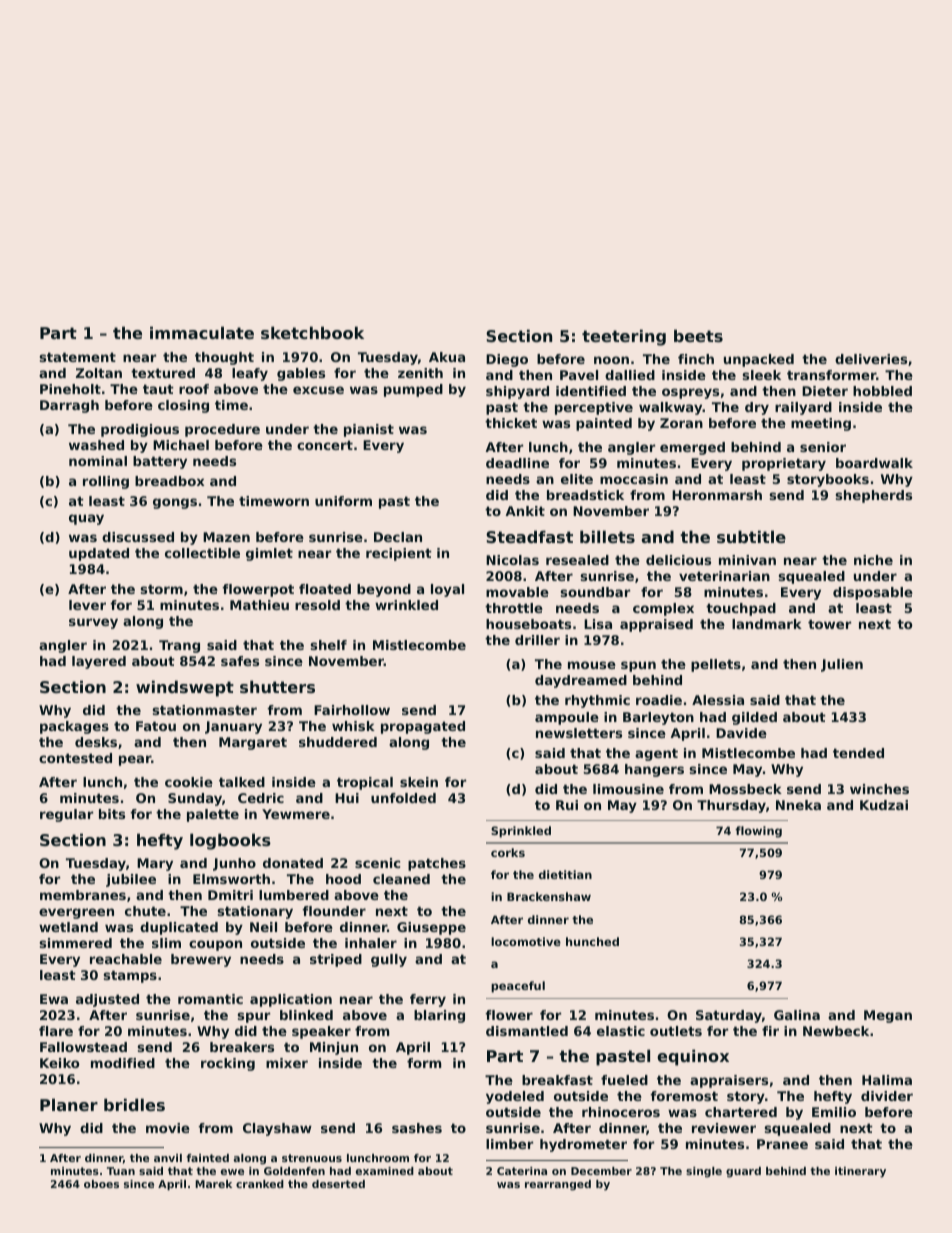  I want to click on breadbox, so click(169, 481).
